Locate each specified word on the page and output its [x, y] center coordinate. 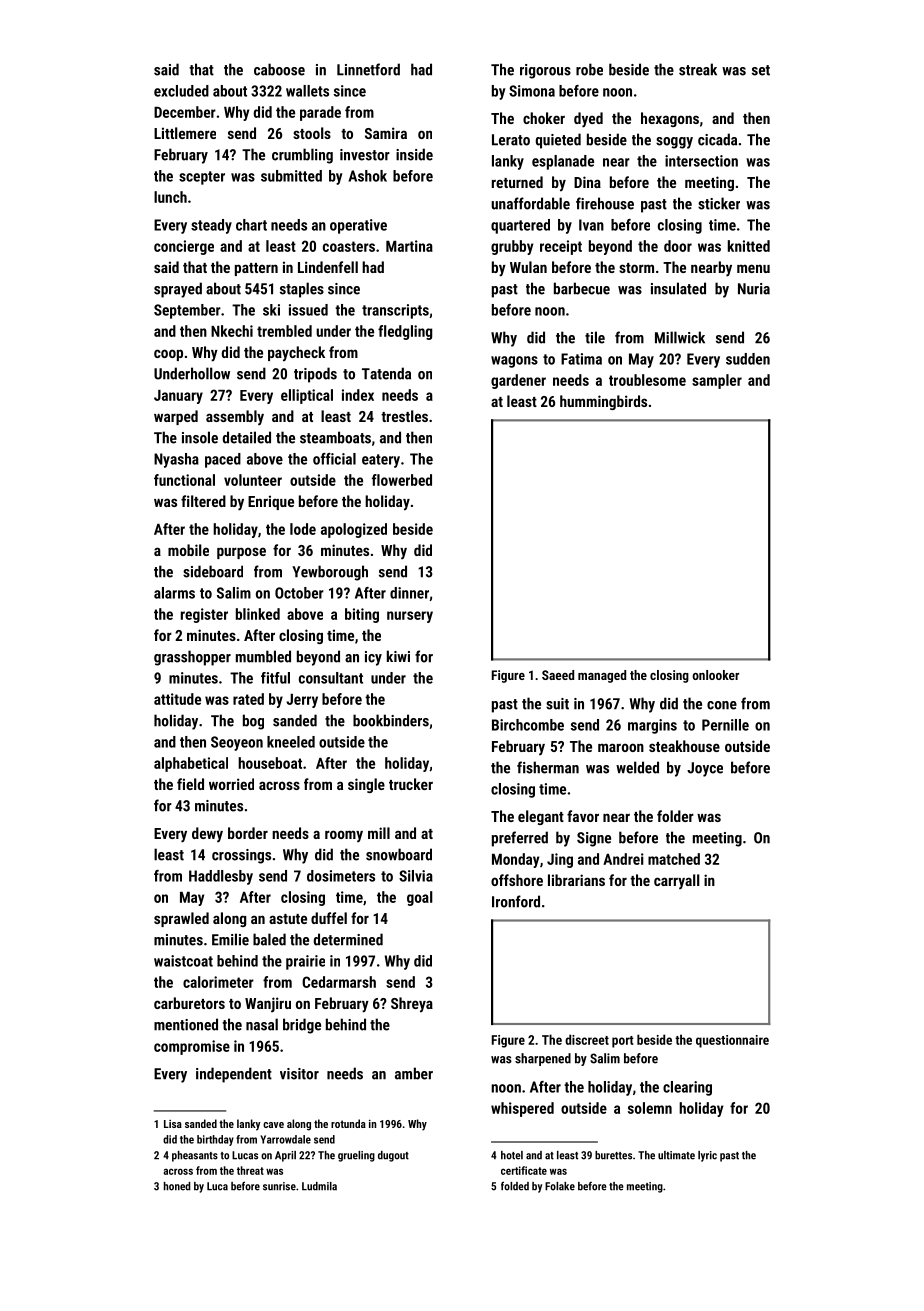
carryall [677, 881]
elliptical [307, 396]
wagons [514, 362]
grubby [512, 247]
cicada [717, 139]
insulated [678, 288]
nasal [262, 1024]
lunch [170, 197]
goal [420, 898]
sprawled [181, 919]
